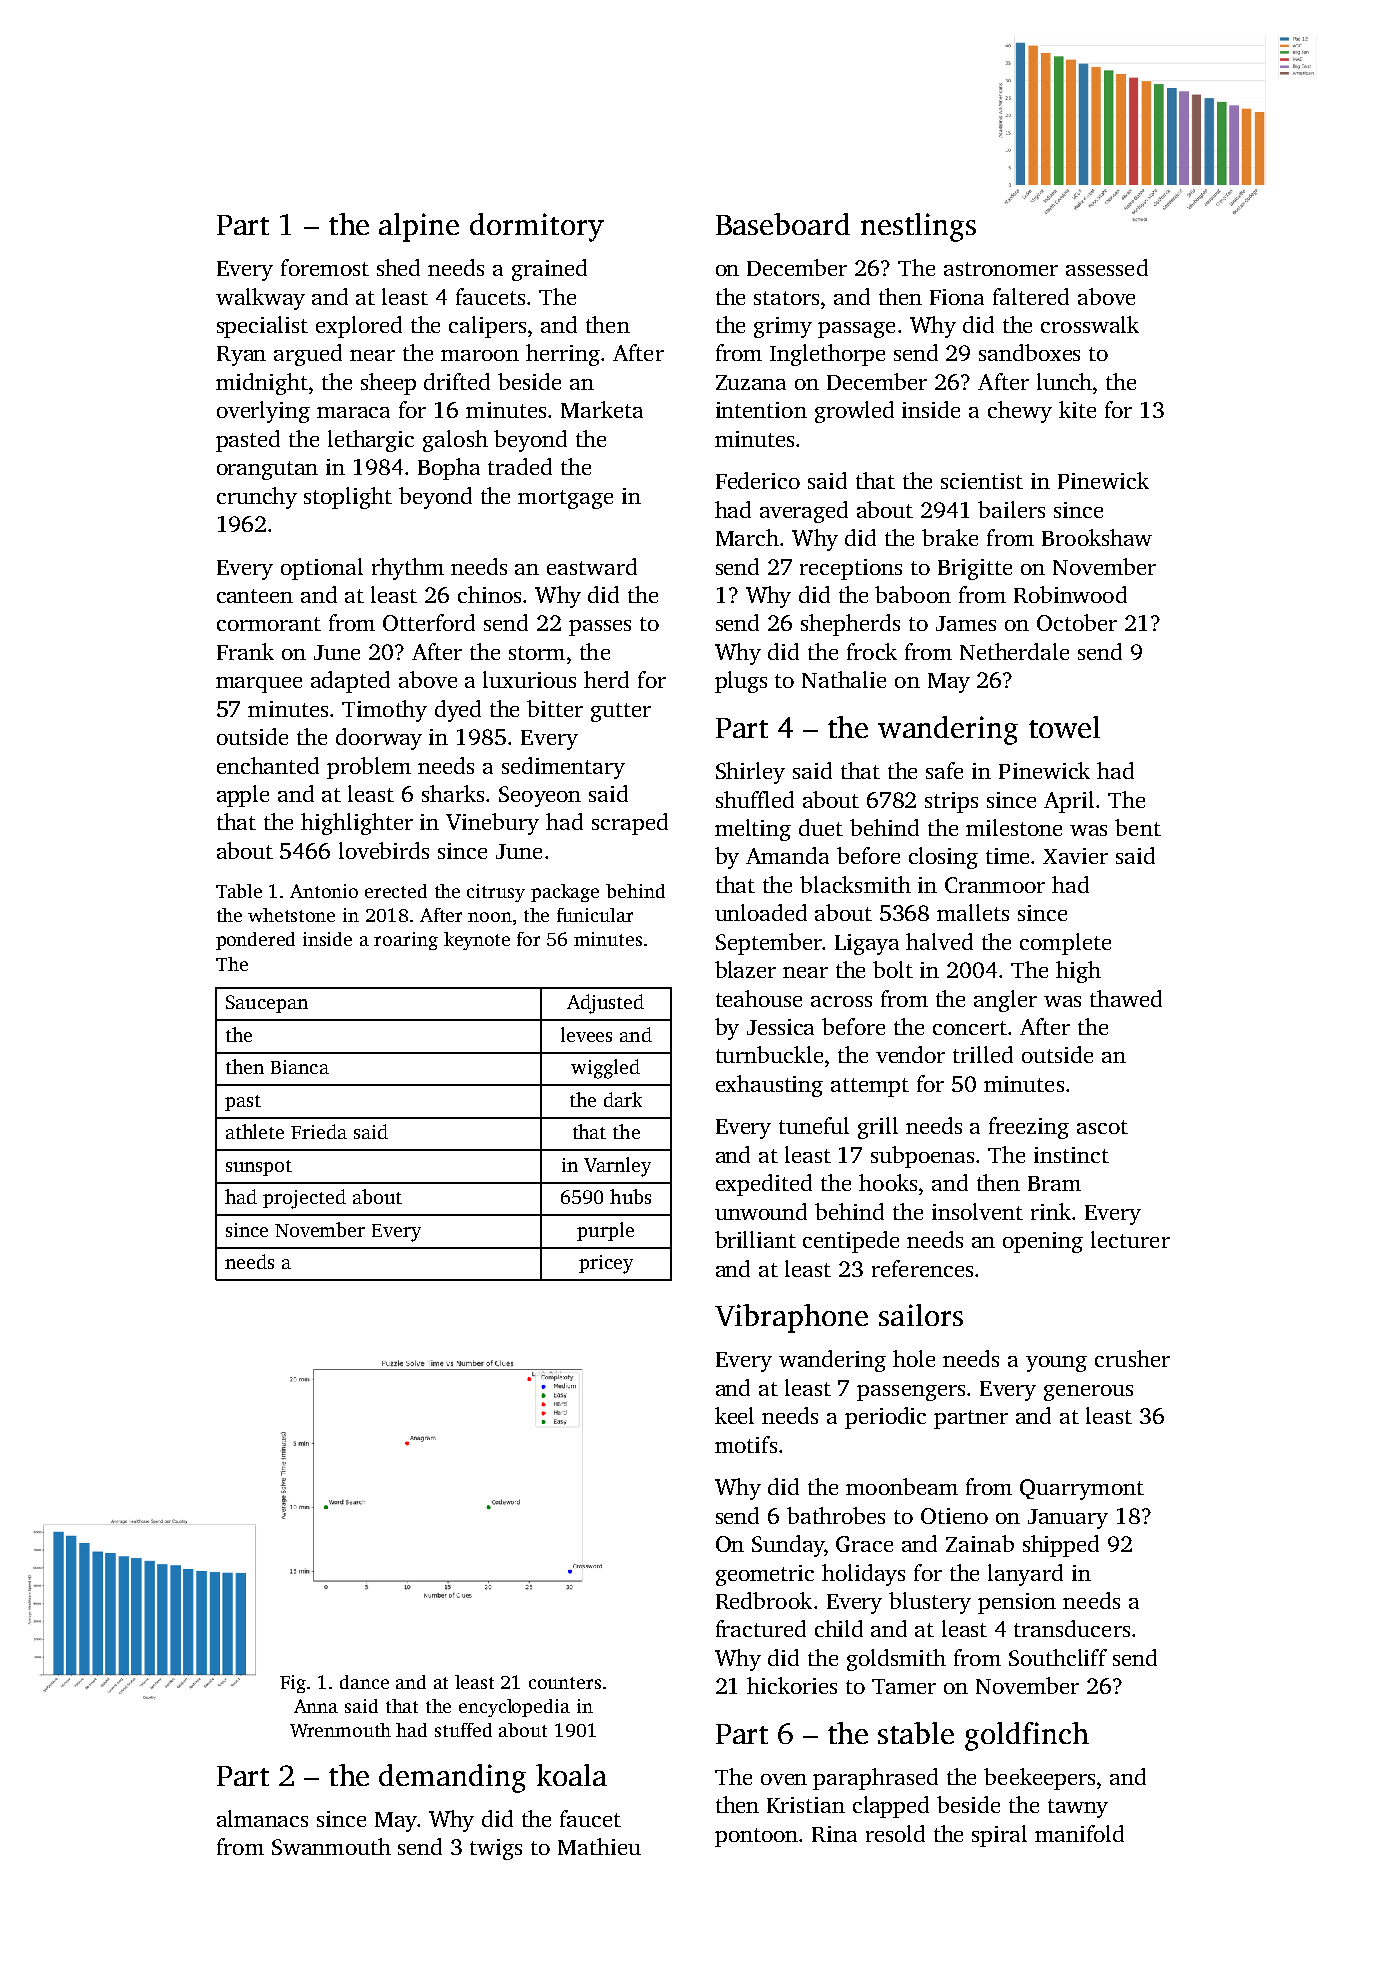 The width and height of the image is (1386, 1969). What do you see at coordinates (331, 1846) in the image?
I see `Swanmouth` at bounding box center [331, 1846].
